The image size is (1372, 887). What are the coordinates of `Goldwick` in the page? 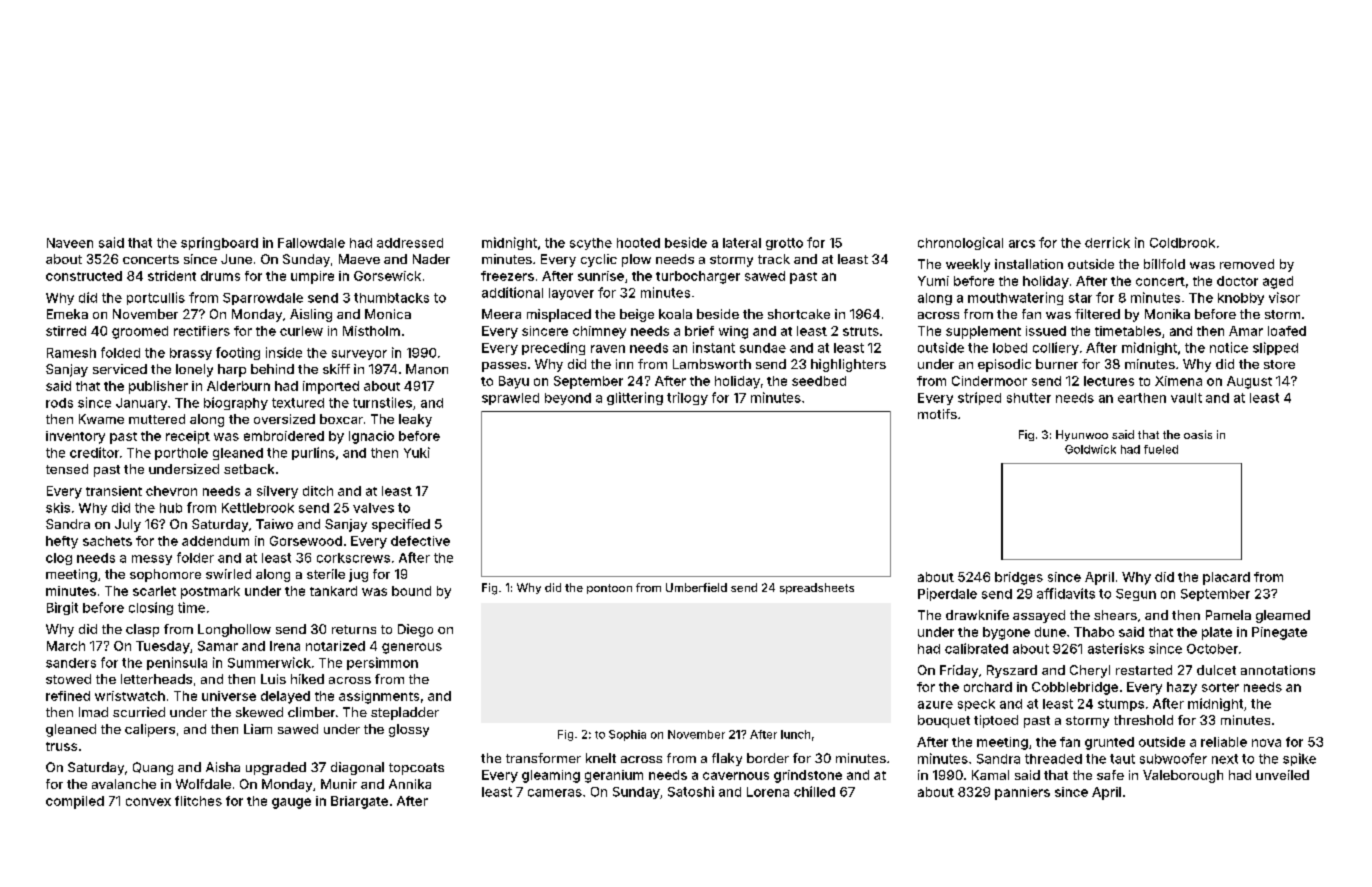 It's located at (1090, 449).
